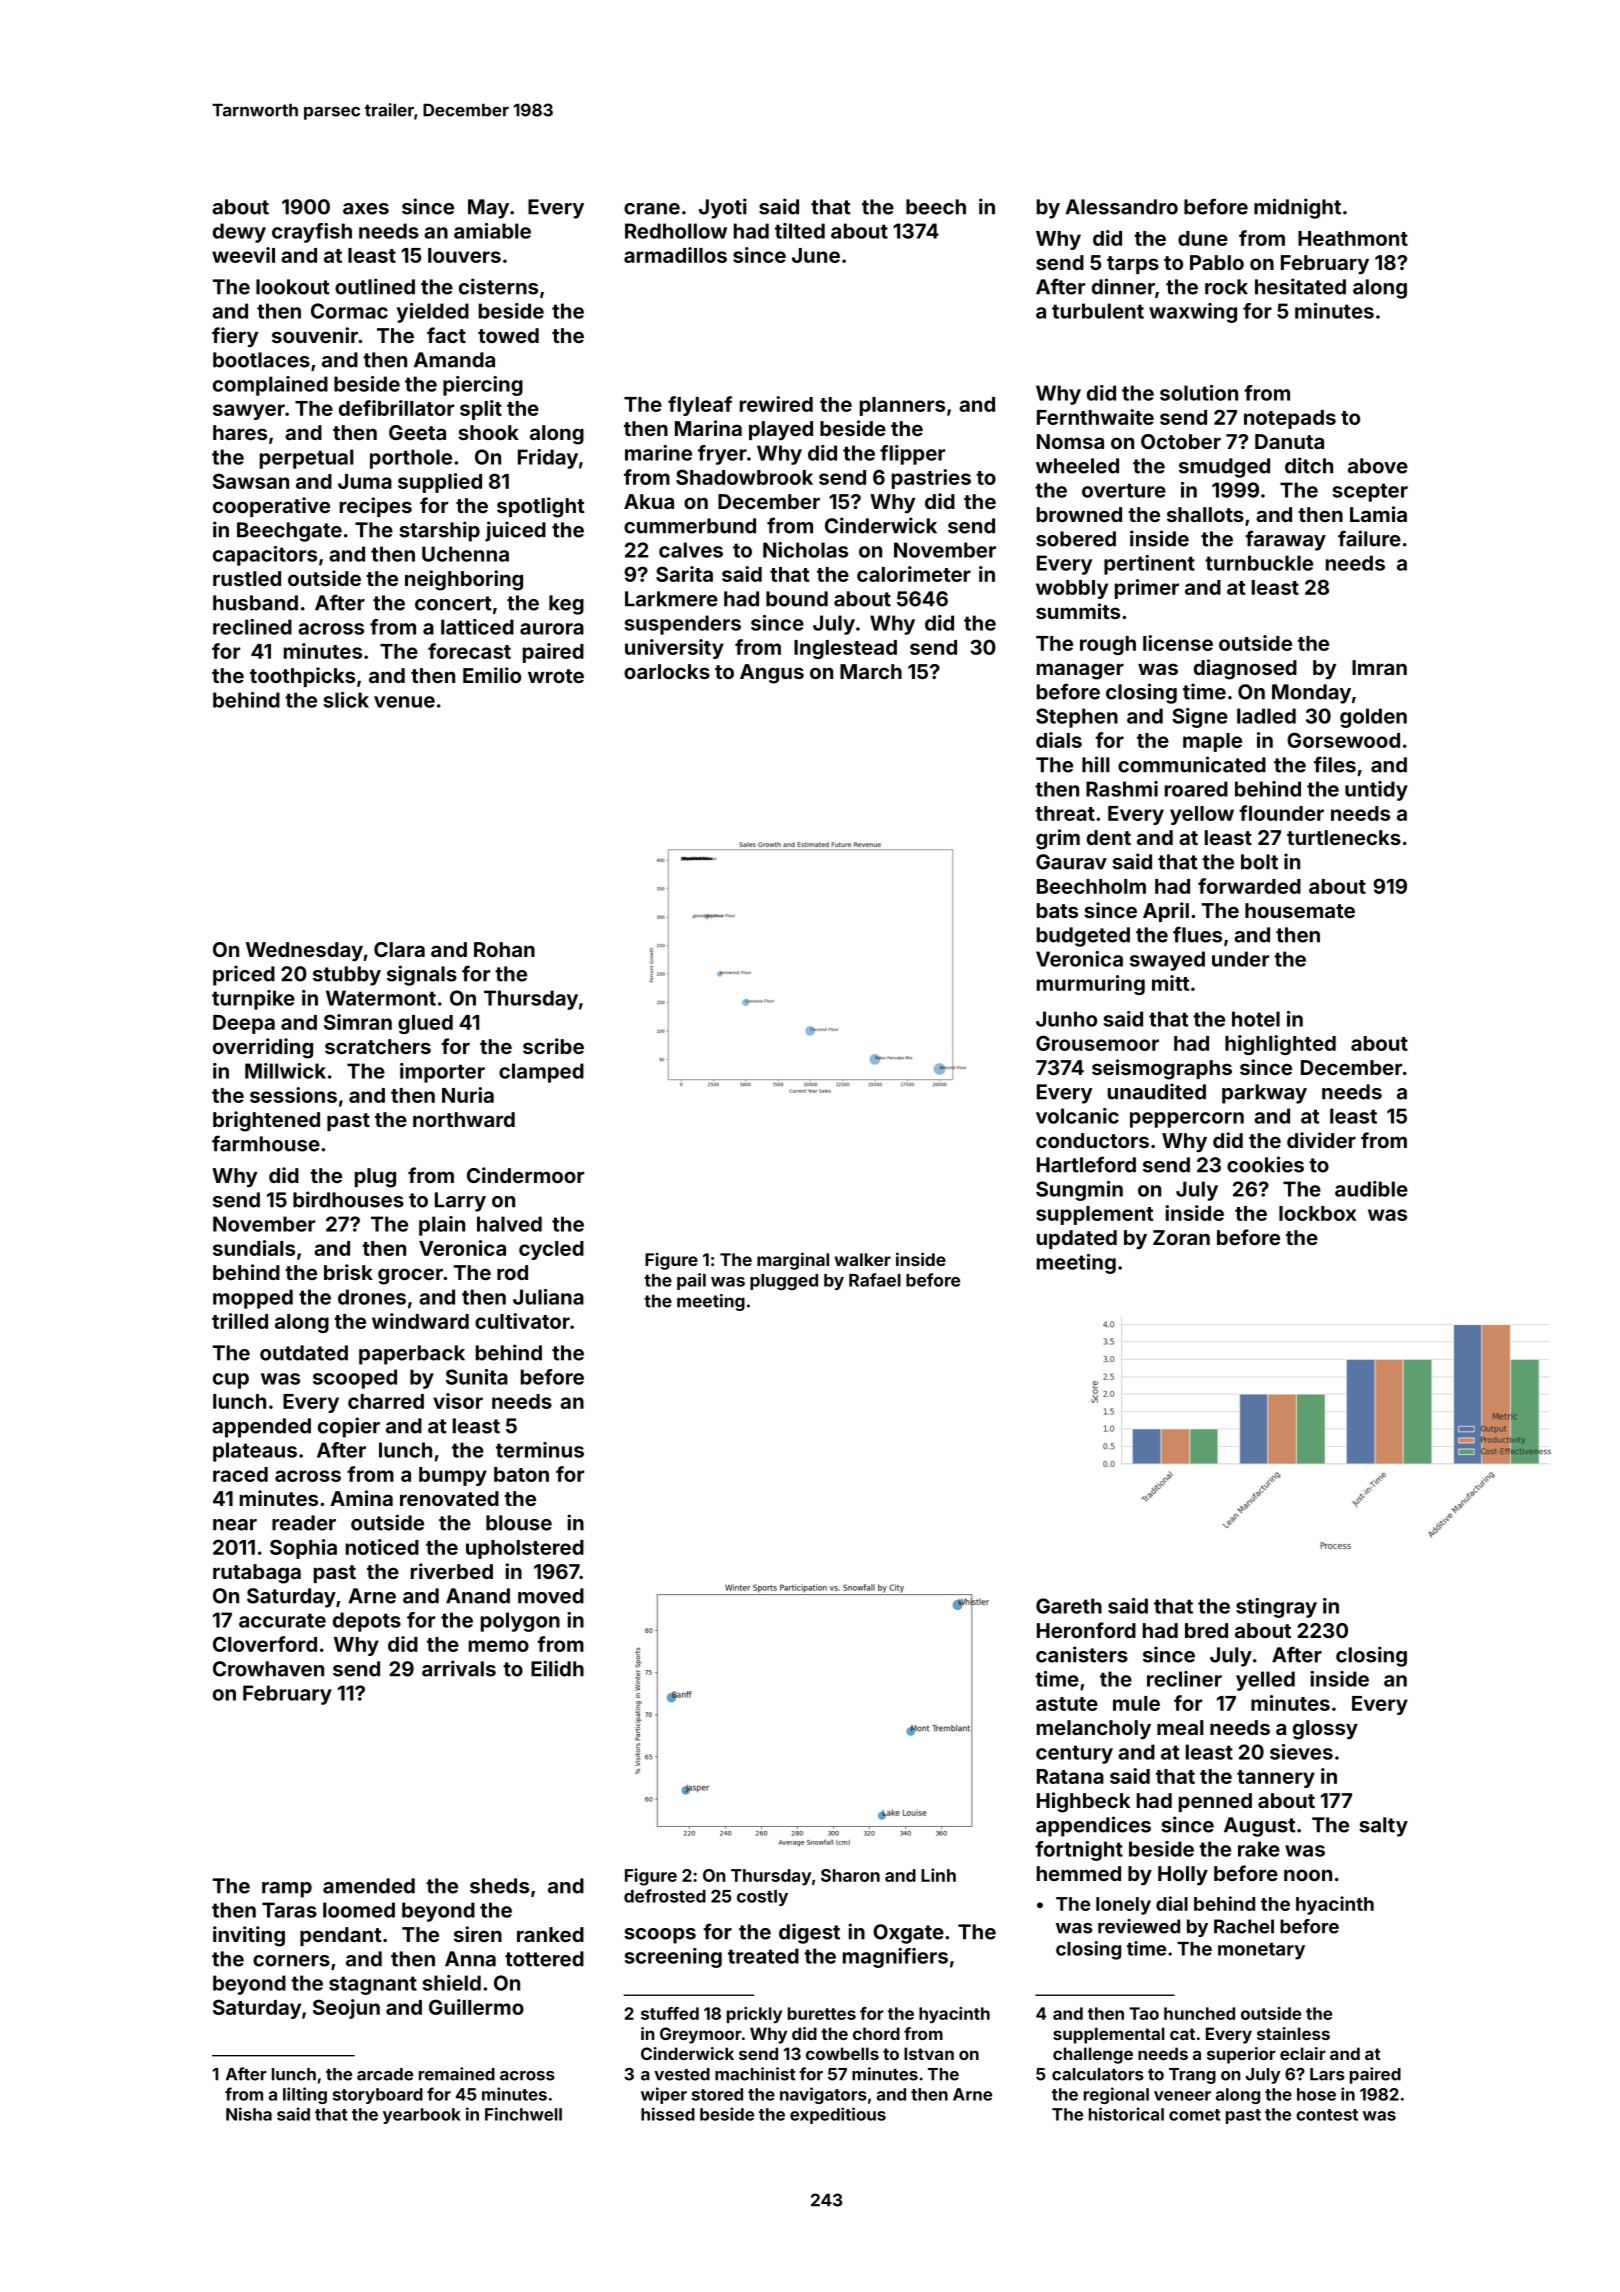  What do you see at coordinates (902, 406) in the screenshot?
I see `planners` at bounding box center [902, 406].
